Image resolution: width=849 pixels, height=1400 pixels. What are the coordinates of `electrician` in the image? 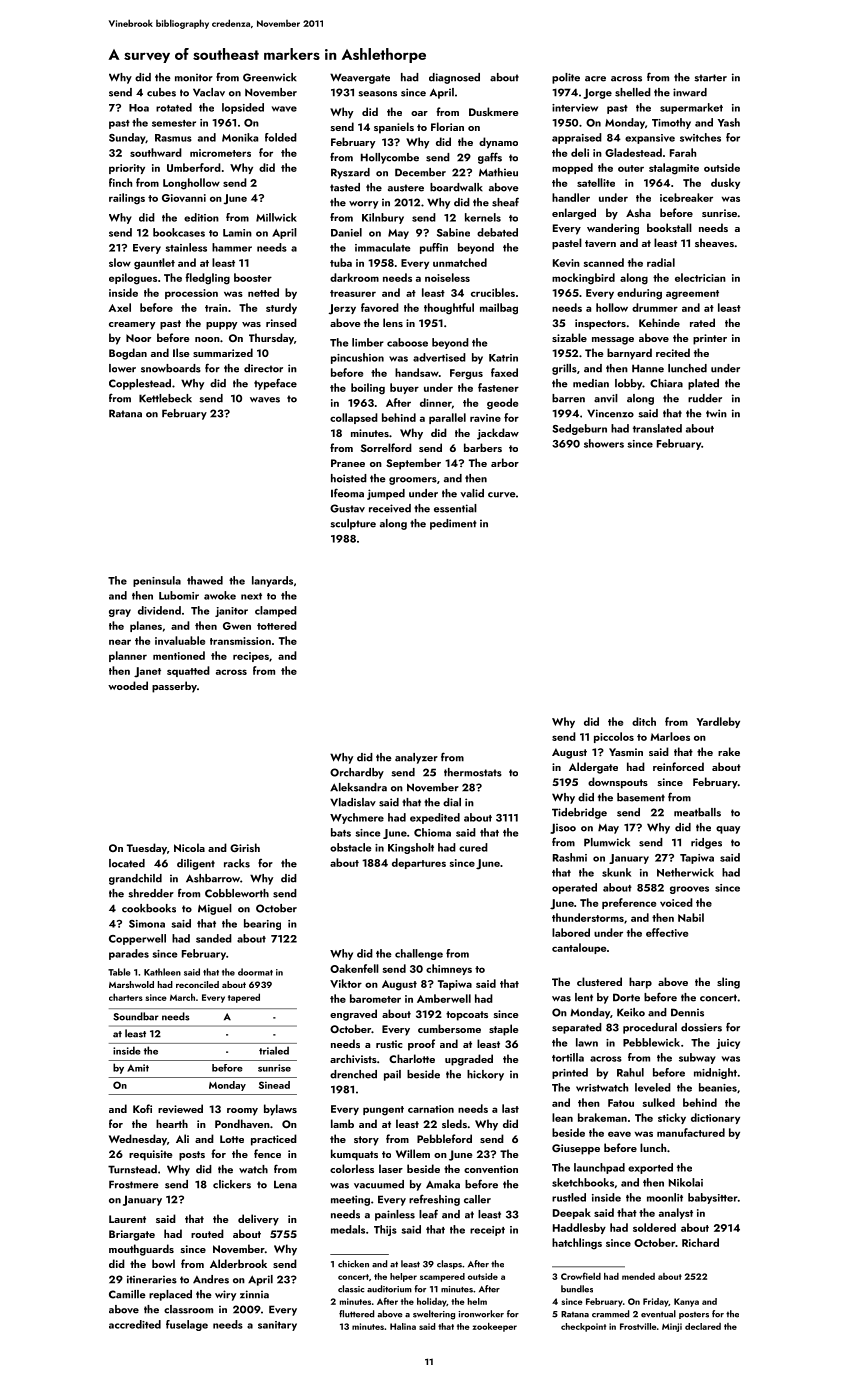 It's located at (700, 277).
